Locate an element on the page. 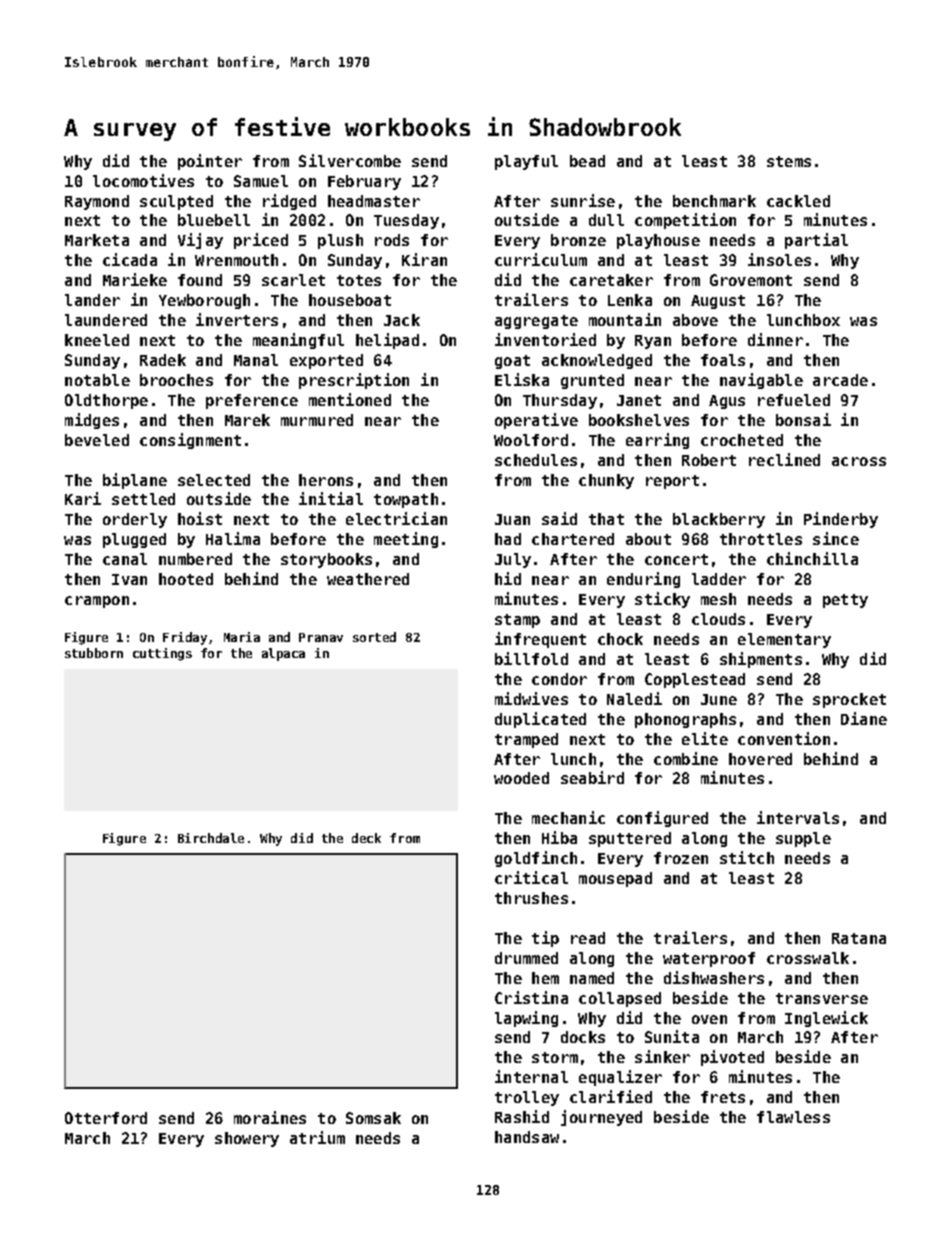 This page has height=1233, width=952. Otterford is located at coordinates (106, 1118).
